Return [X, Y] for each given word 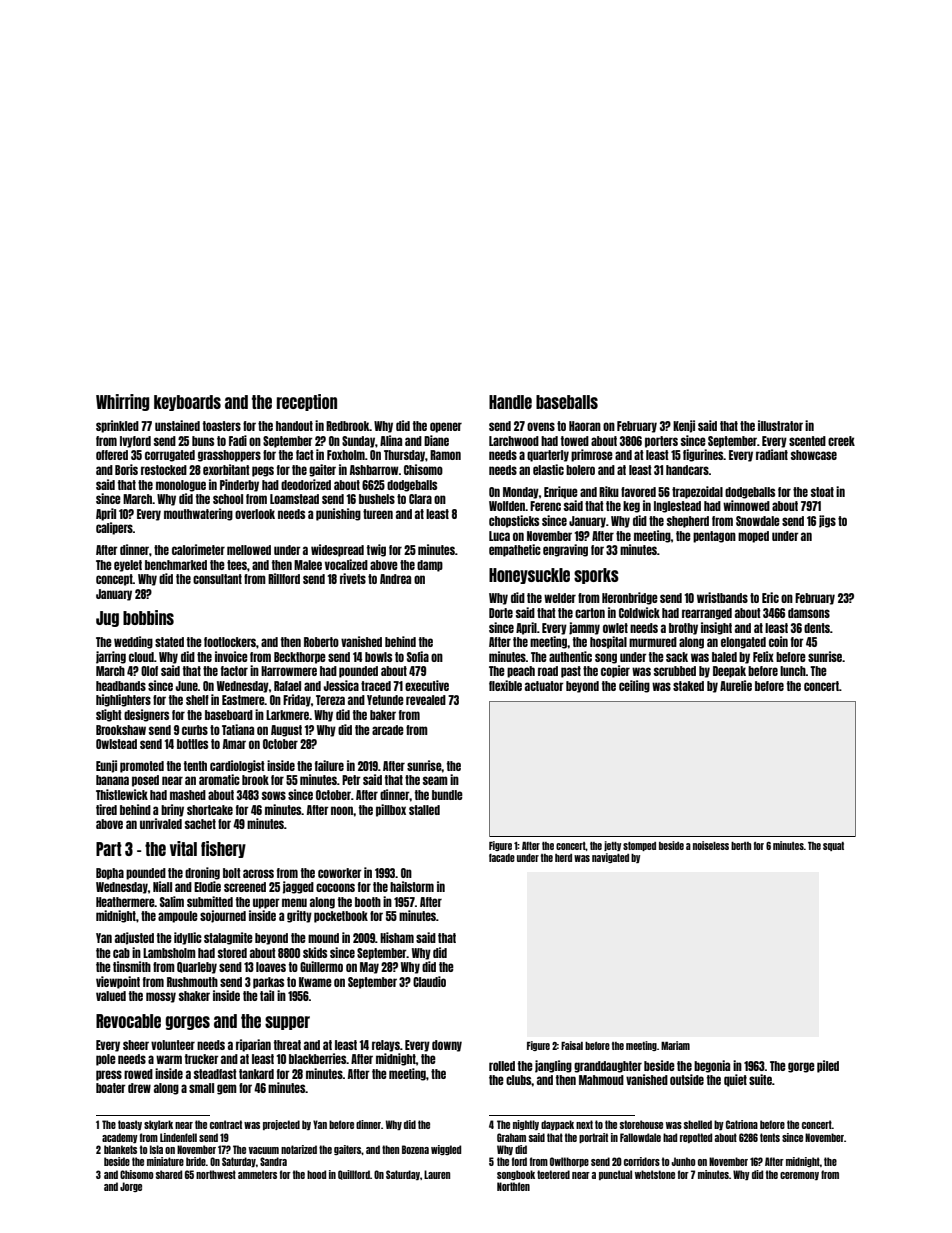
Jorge [131, 1187]
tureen [378, 514]
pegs [263, 471]
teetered [553, 1174]
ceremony [799, 1176]
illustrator [780, 425]
